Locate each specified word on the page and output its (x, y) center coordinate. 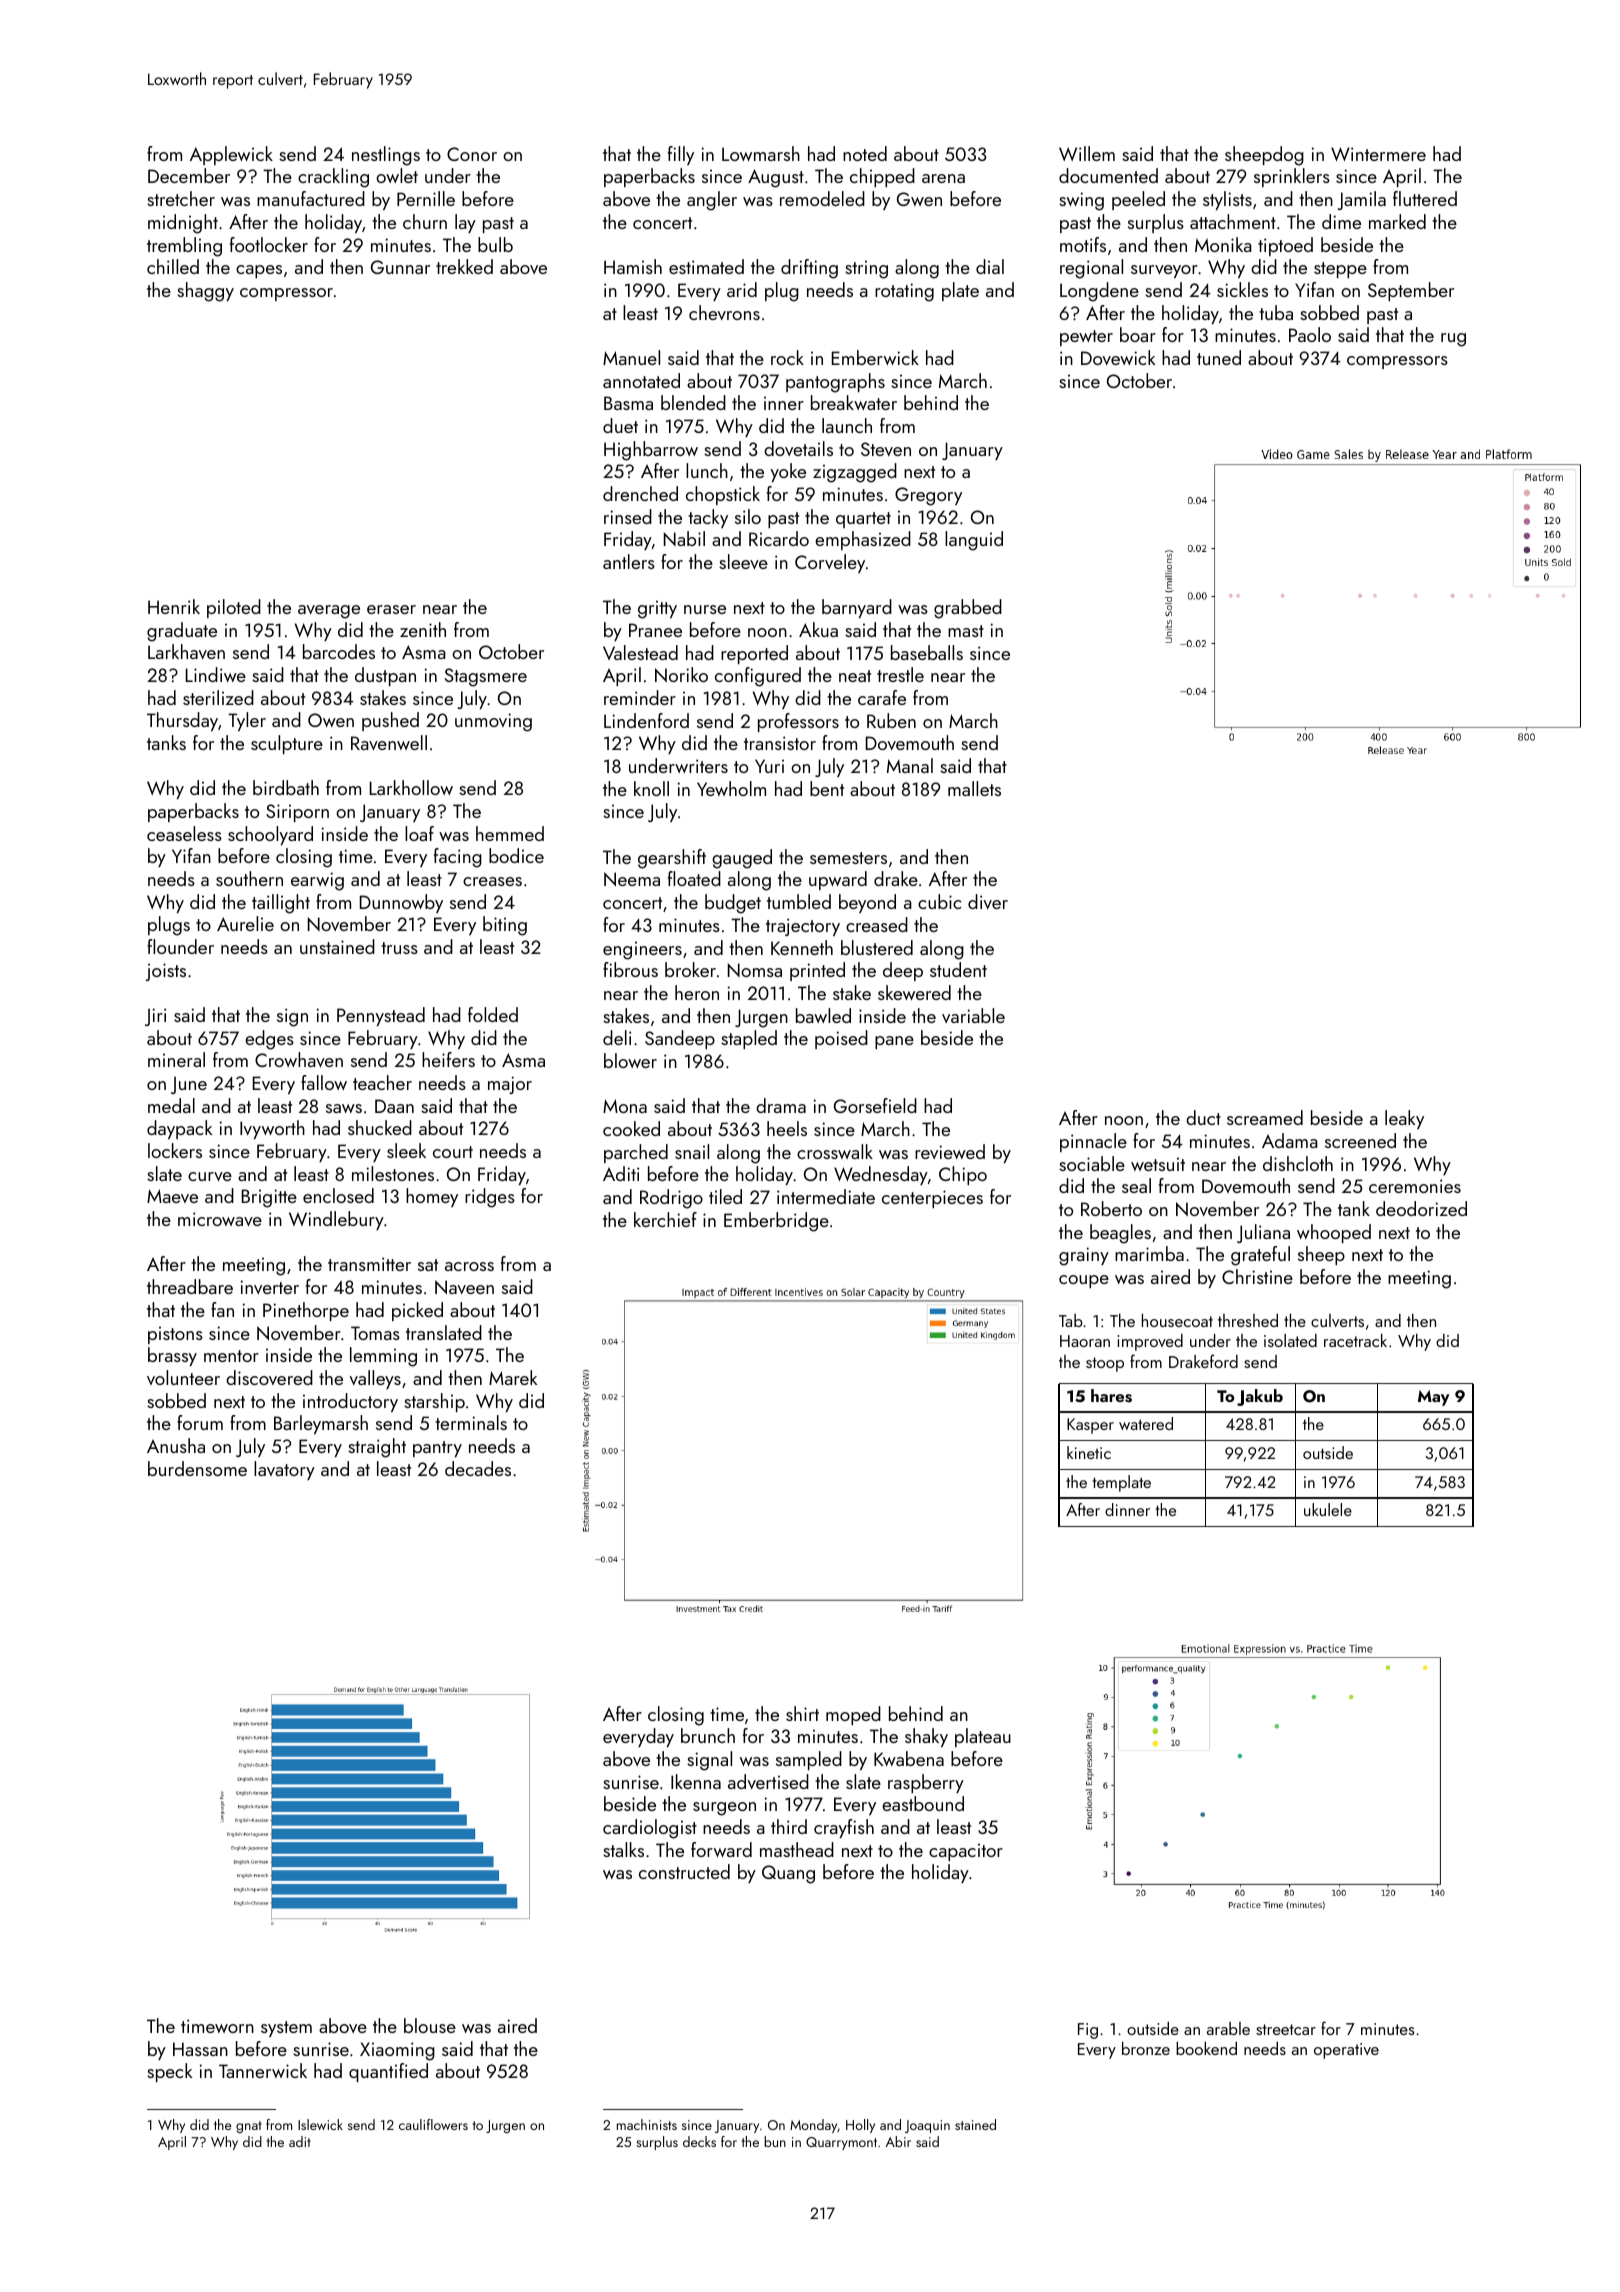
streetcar (1286, 2029)
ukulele (1328, 1509)
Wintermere (1378, 154)
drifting (809, 269)
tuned (1219, 357)
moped (853, 1715)
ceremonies (1415, 1186)
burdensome (197, 1468)
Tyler (247, 721)
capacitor (966, 1852)
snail (692, 1151)
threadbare (190, 1286)
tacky (708, 518)
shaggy (205, 292)
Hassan (200, 2049)
